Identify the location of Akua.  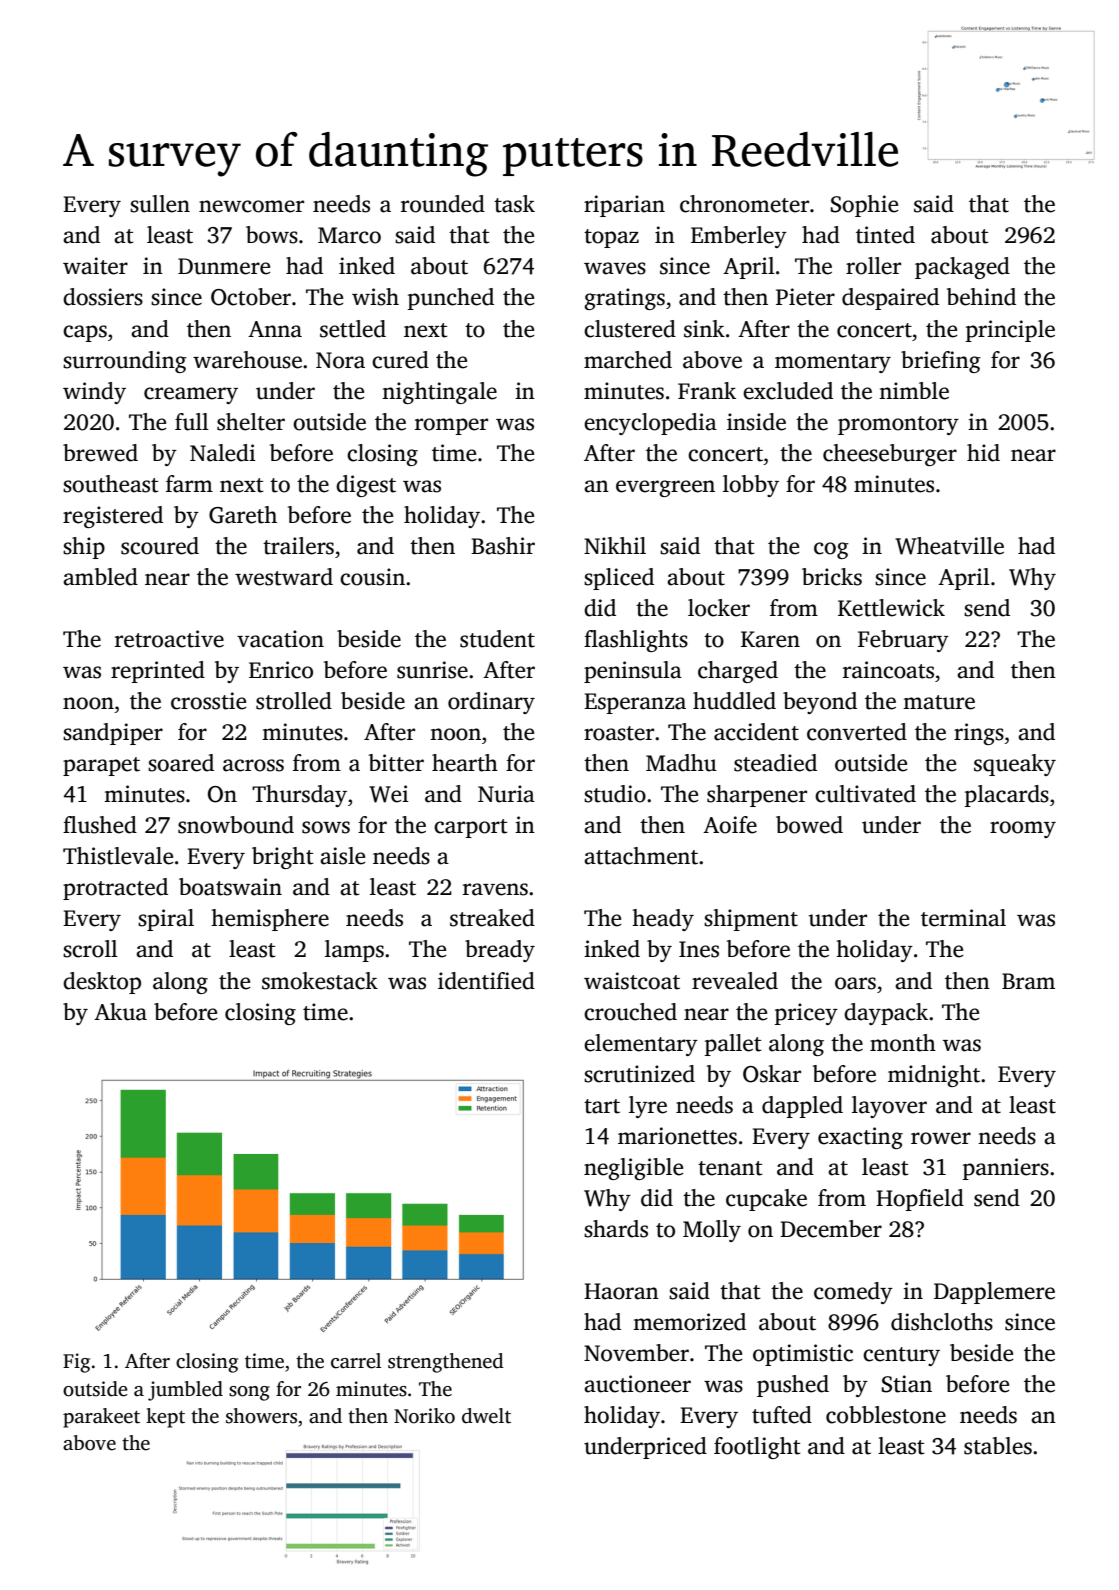
(120, 1012).
